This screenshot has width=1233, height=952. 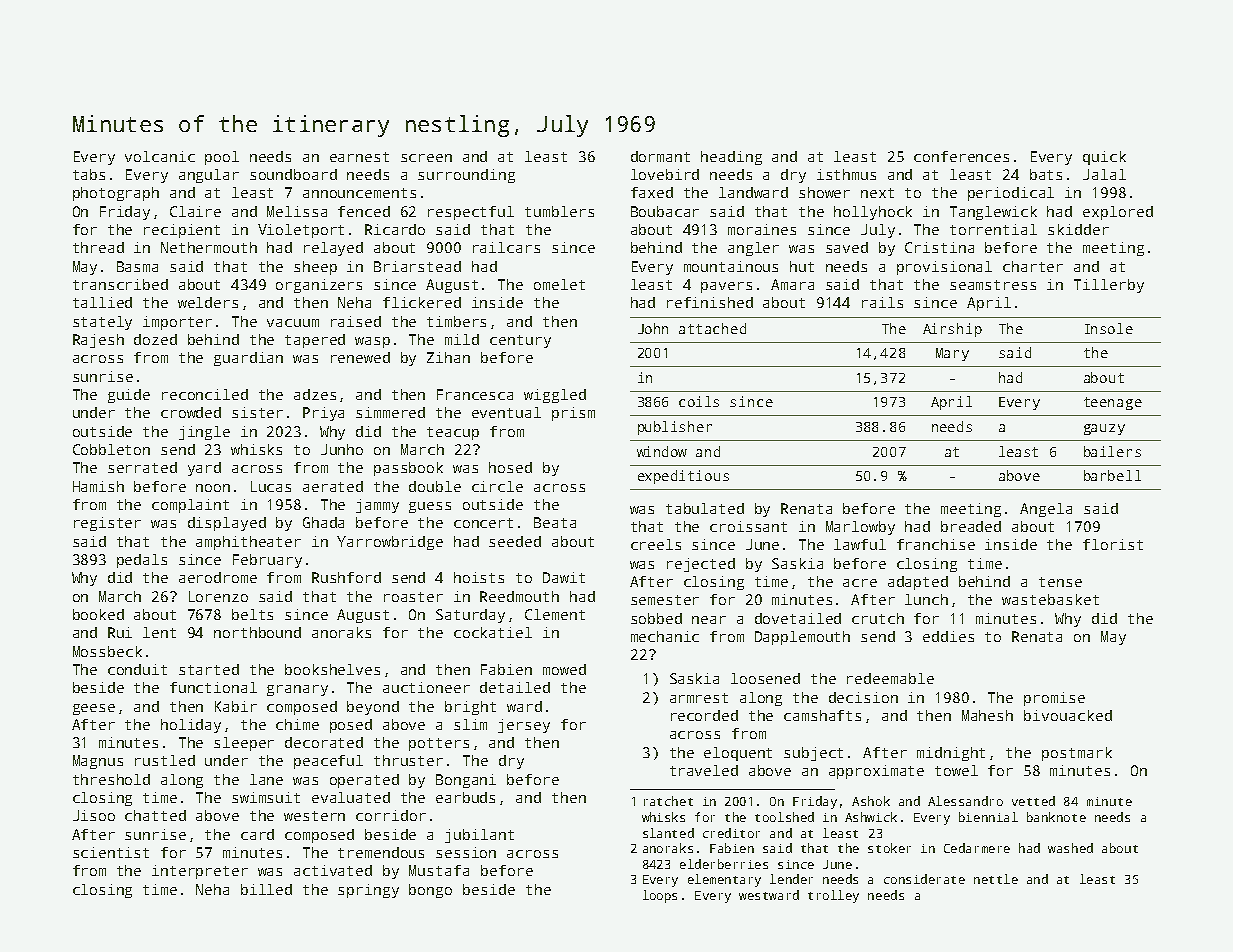 I want to click on bookshelves, so click(x=332, y=669).
